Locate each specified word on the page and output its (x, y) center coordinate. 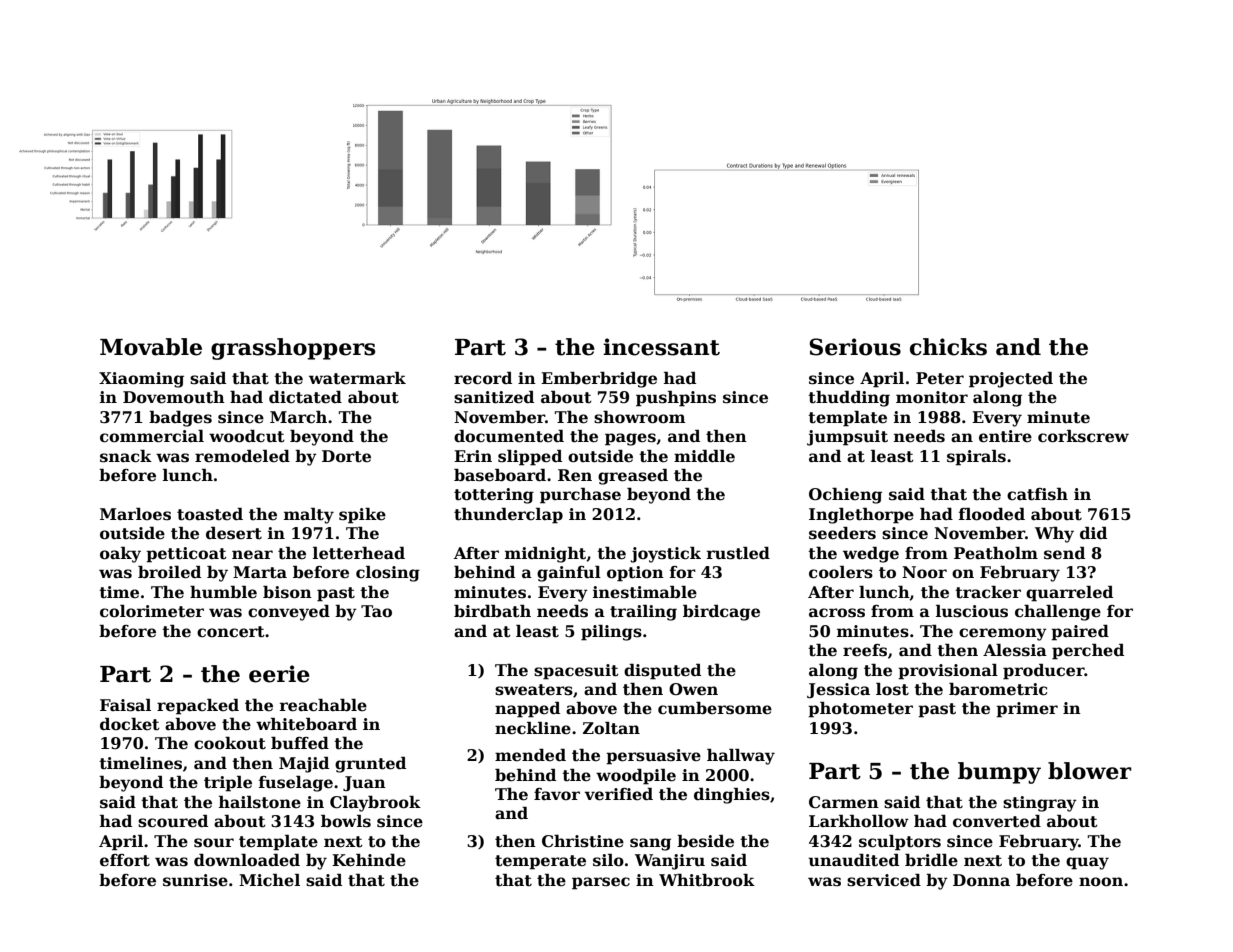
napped (527, 710)
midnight (545, 555)
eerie (279, 674)
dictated (305, 397)
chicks (948, 347)
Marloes (135, 514)
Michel (269, 880)
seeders (842, 533)
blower (1090, 771)
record (483, 378)
